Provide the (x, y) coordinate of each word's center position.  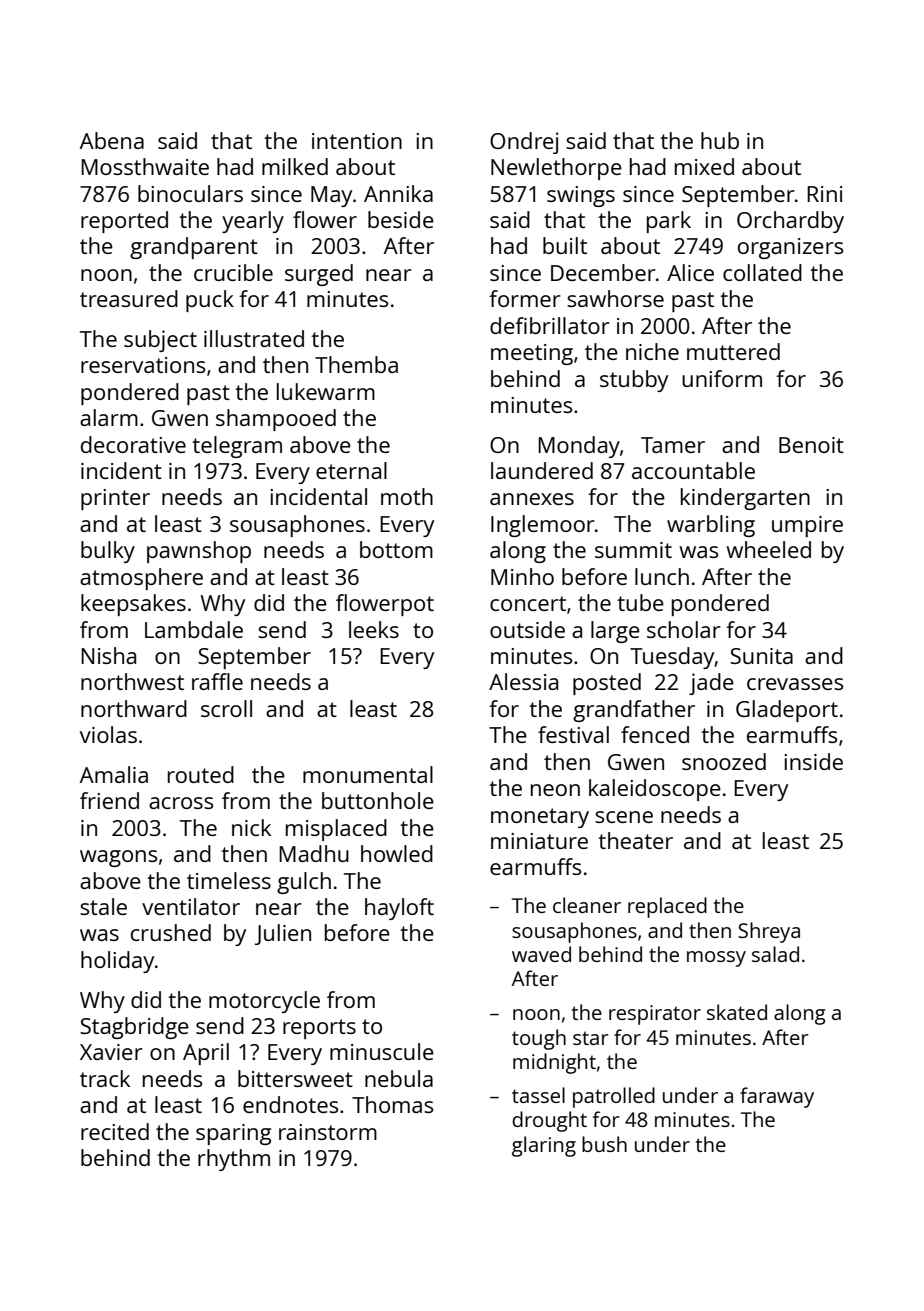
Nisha (108, 655)
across (181, 803)
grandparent (194, 248)
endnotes (290, 1104)
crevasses (795, 684)
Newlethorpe (556, 169)
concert (528, 603)
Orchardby (790, 222)
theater (635, 840)
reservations (143, 365)
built (565, 245)
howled (397, 853)
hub (720, 140)
